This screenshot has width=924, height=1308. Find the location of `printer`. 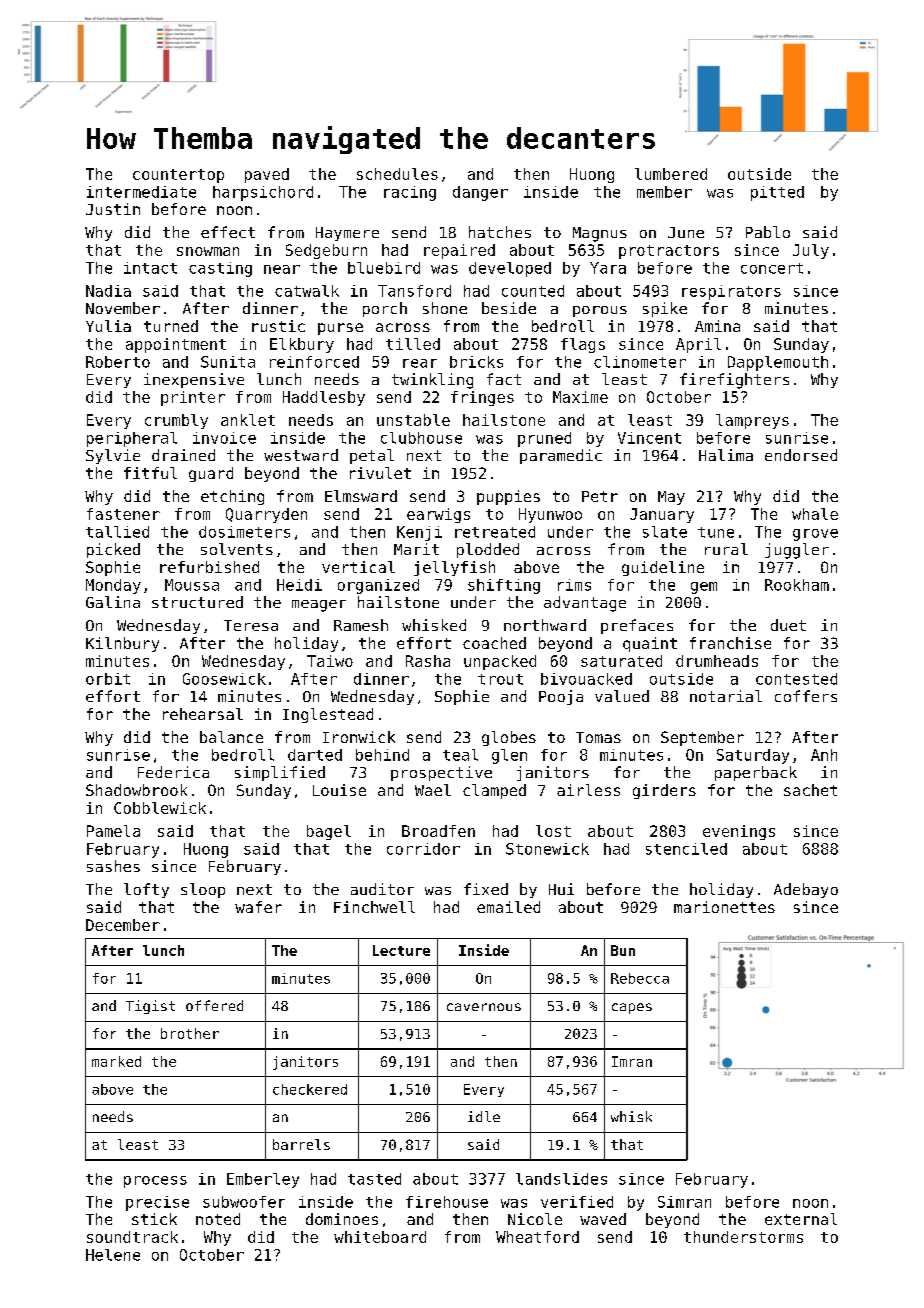

printer is located at coordinates (193, 398).
